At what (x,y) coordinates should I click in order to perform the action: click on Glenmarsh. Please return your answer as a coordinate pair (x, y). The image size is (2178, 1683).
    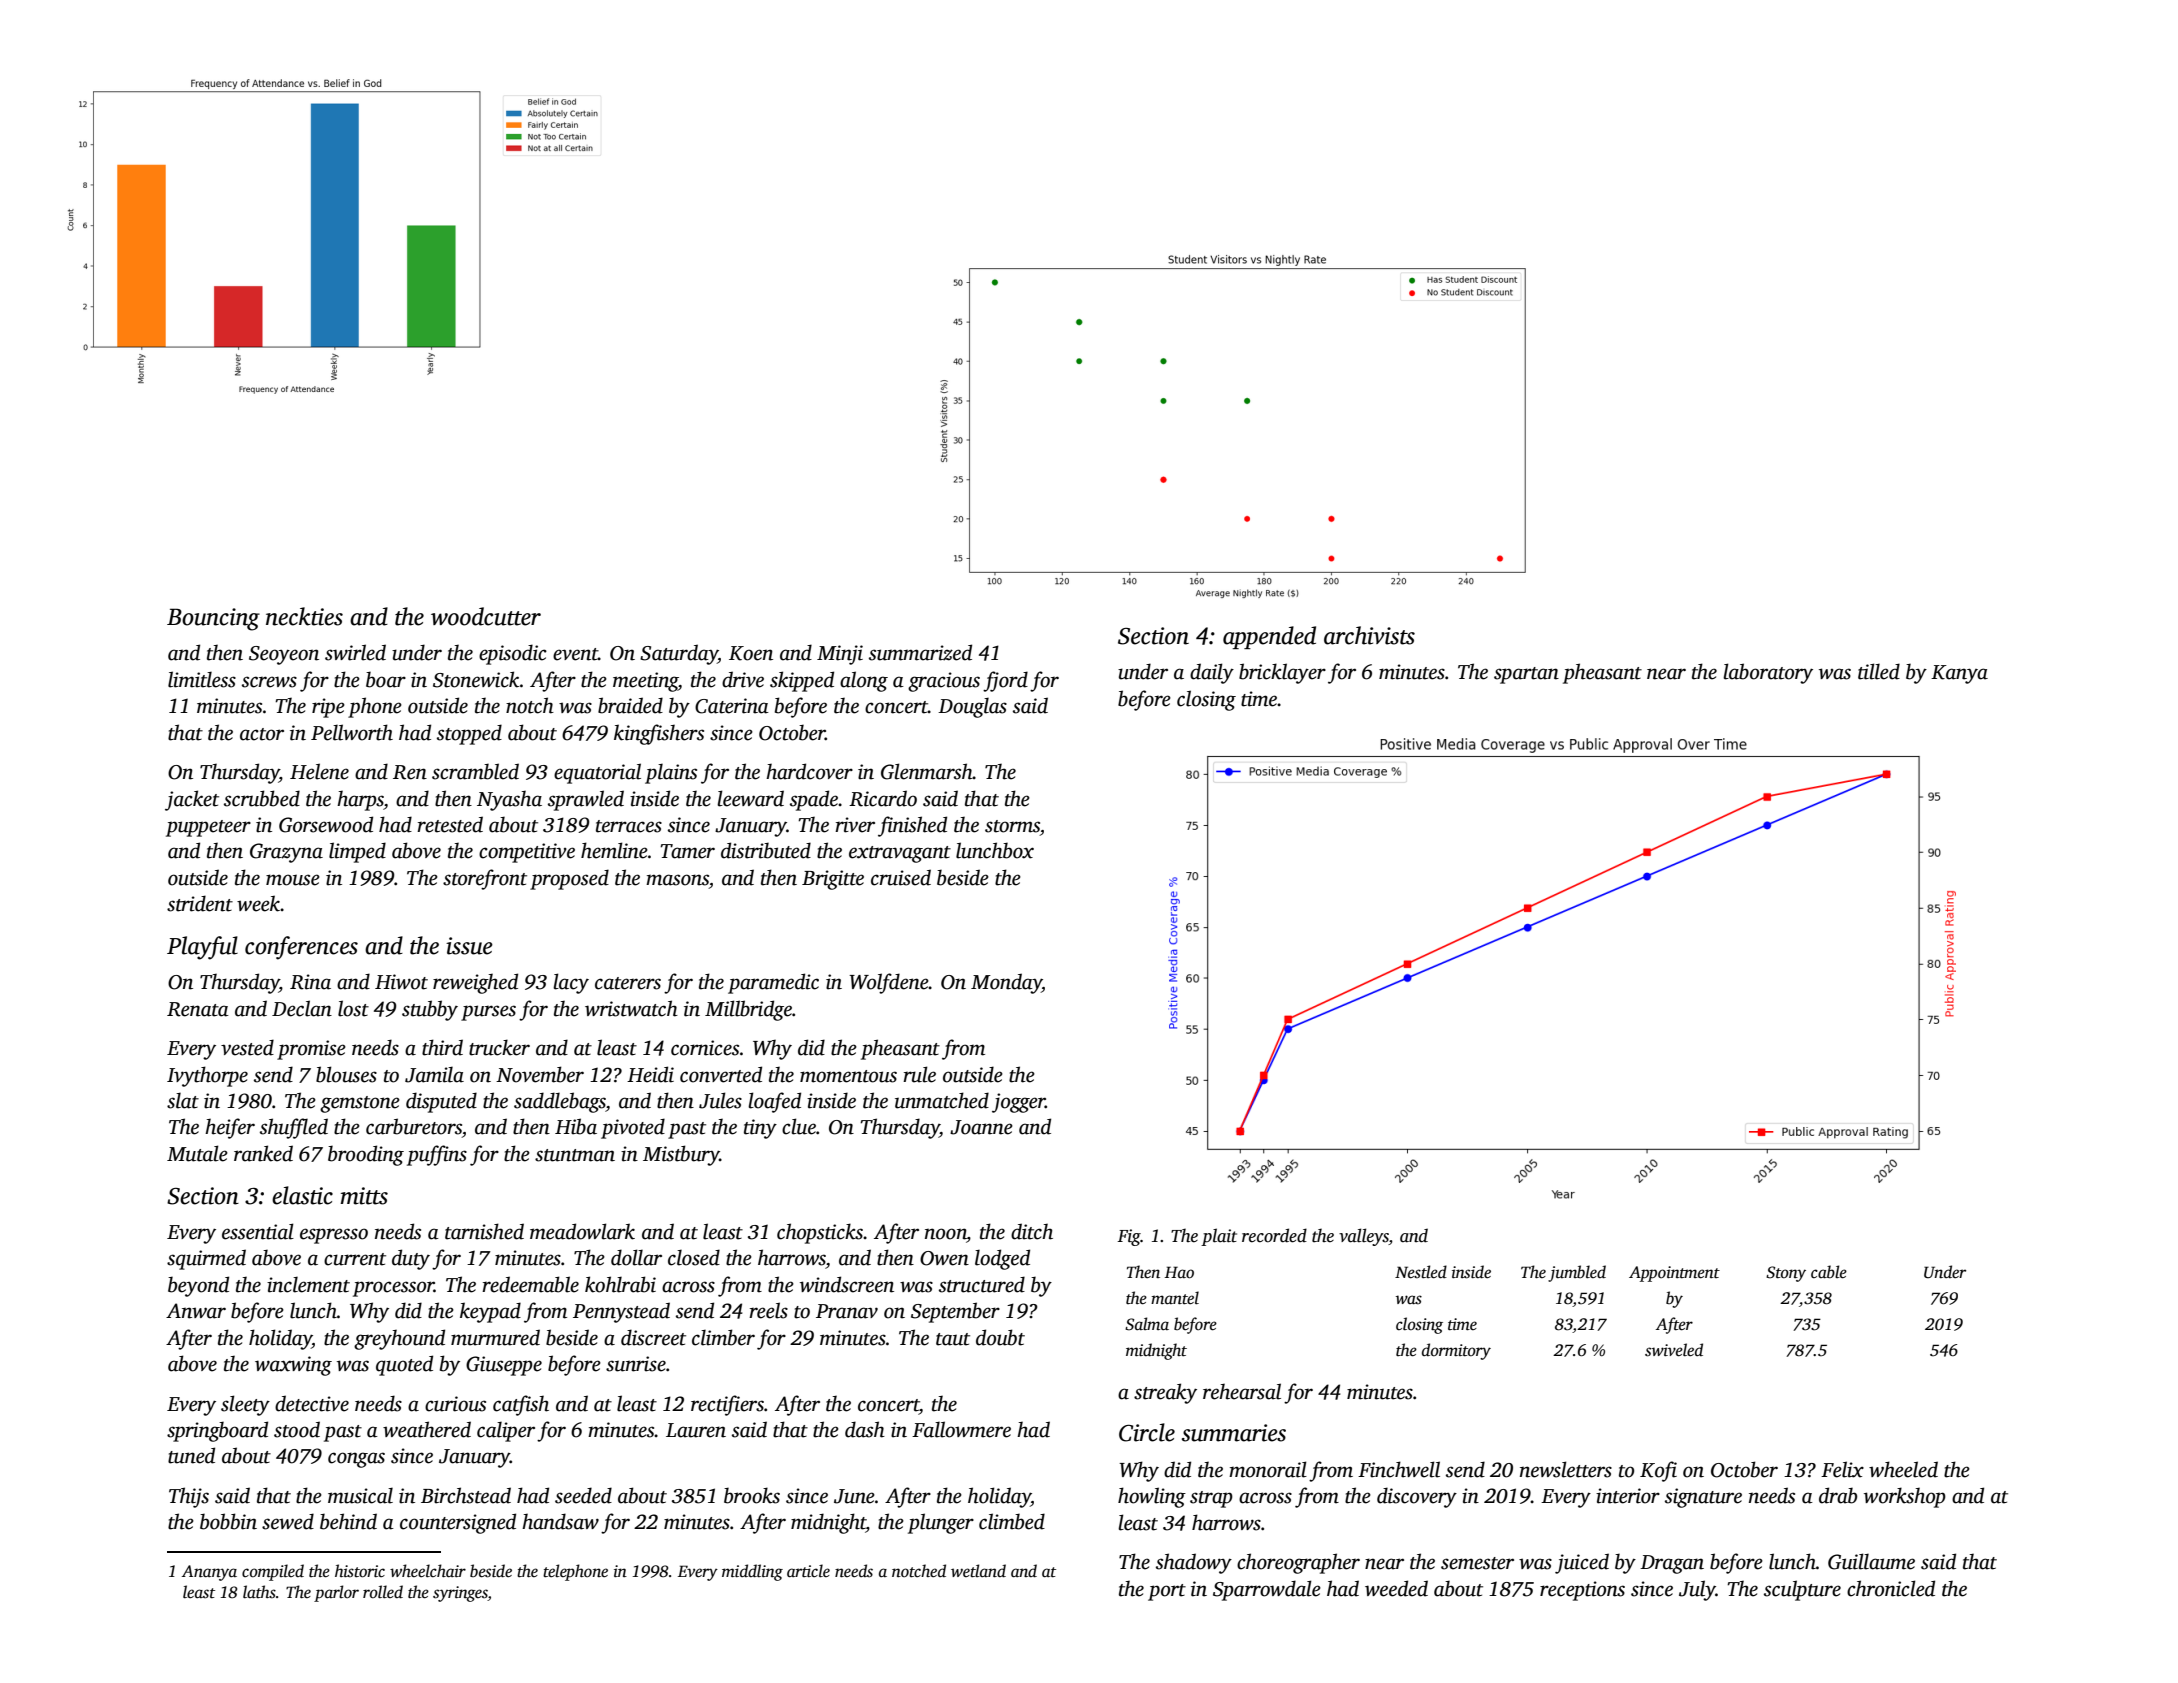
    Looking at the image, I should click on (927, 771).
